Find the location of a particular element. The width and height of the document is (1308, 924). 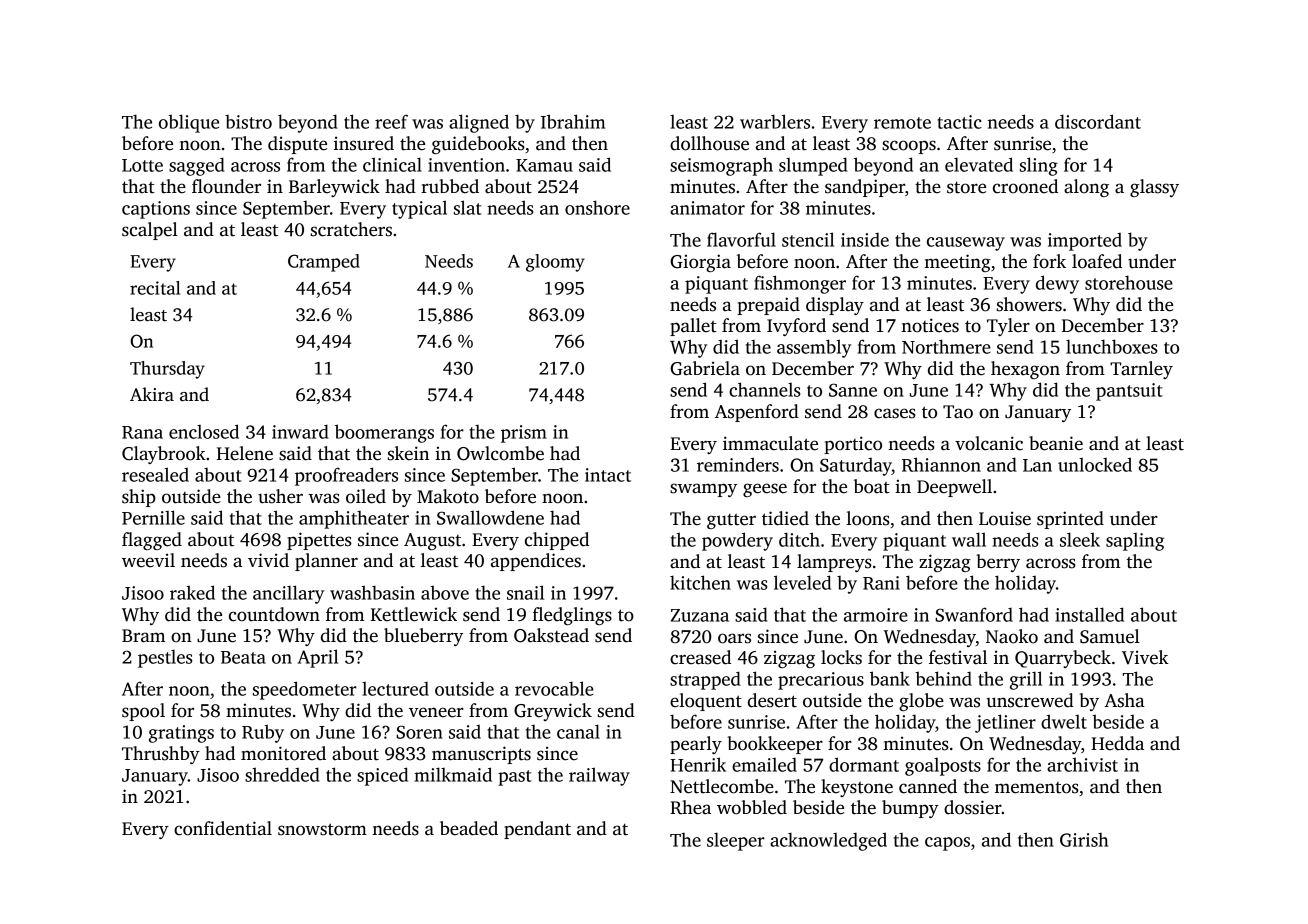

dispute is located at coordinates (297, 145).
